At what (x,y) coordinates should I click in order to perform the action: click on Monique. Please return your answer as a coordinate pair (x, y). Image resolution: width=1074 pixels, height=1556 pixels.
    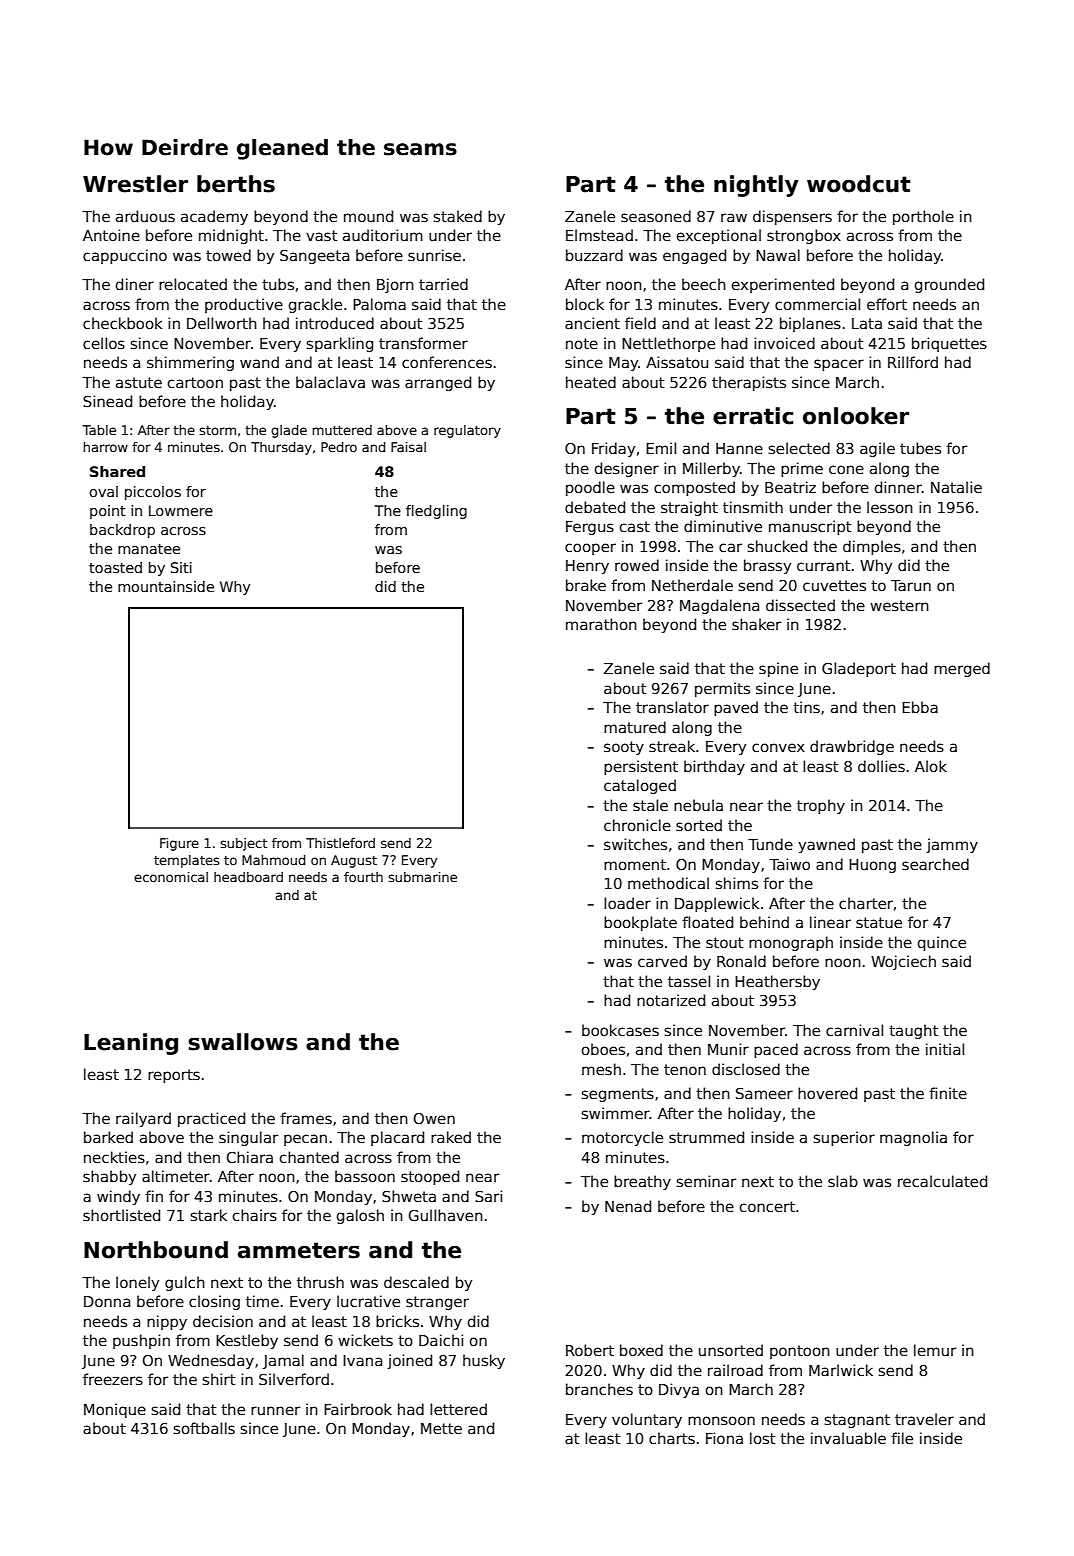
    Looking at the image, I should click on (115, 1410).
